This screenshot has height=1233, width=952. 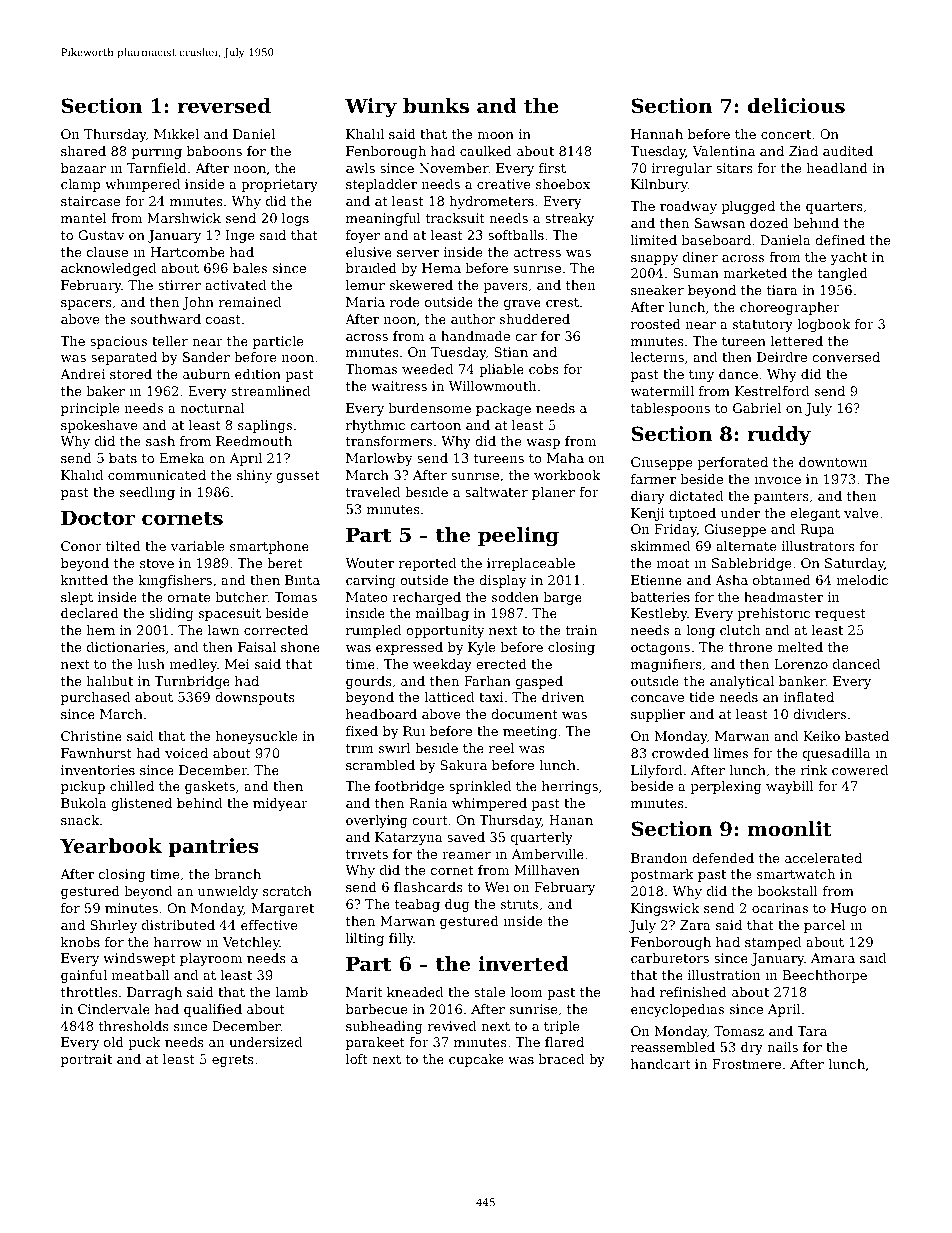 I want to click on egrets, so click(x=233, y=1061).
